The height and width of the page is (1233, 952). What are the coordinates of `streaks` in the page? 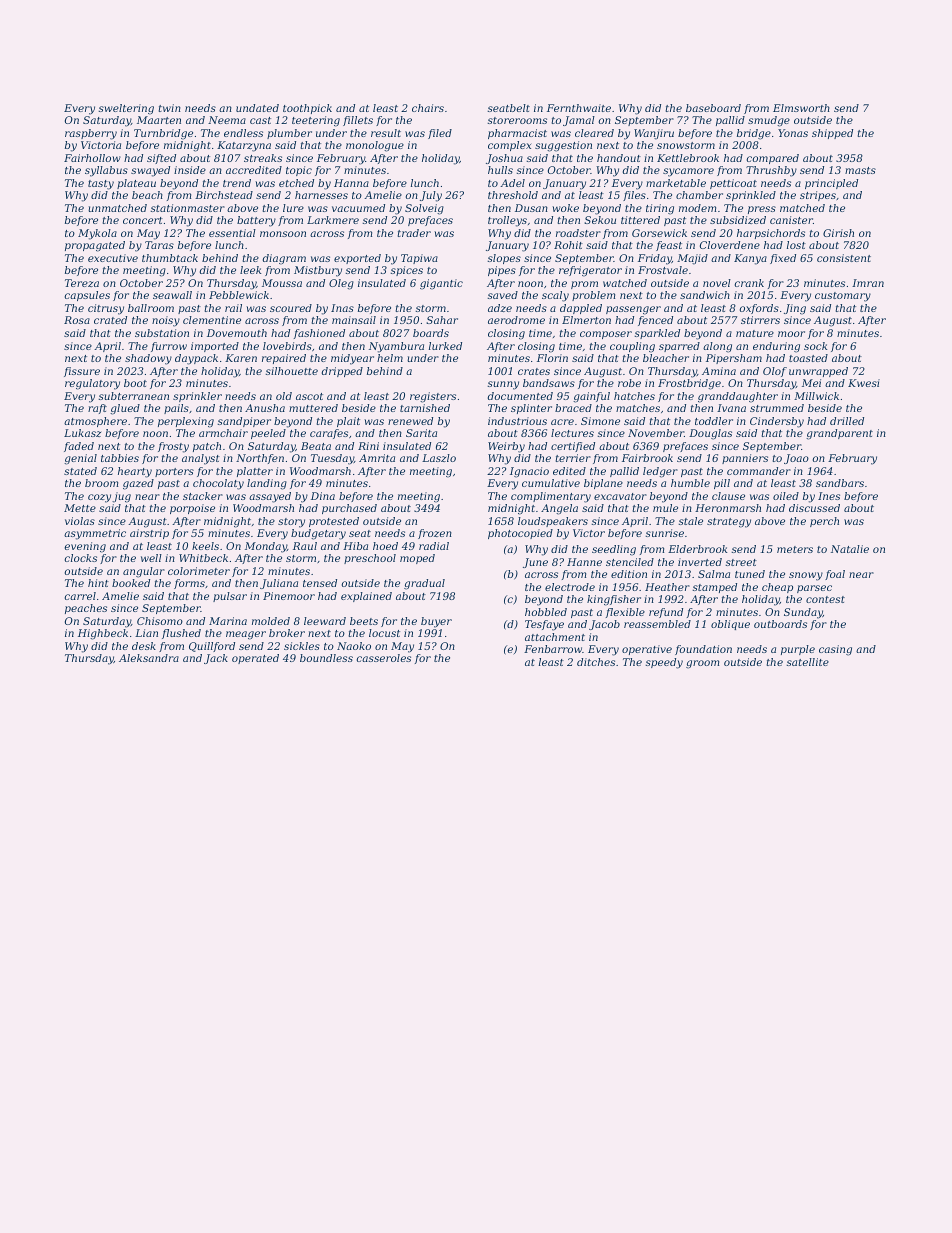 It's located at (263, 158).
